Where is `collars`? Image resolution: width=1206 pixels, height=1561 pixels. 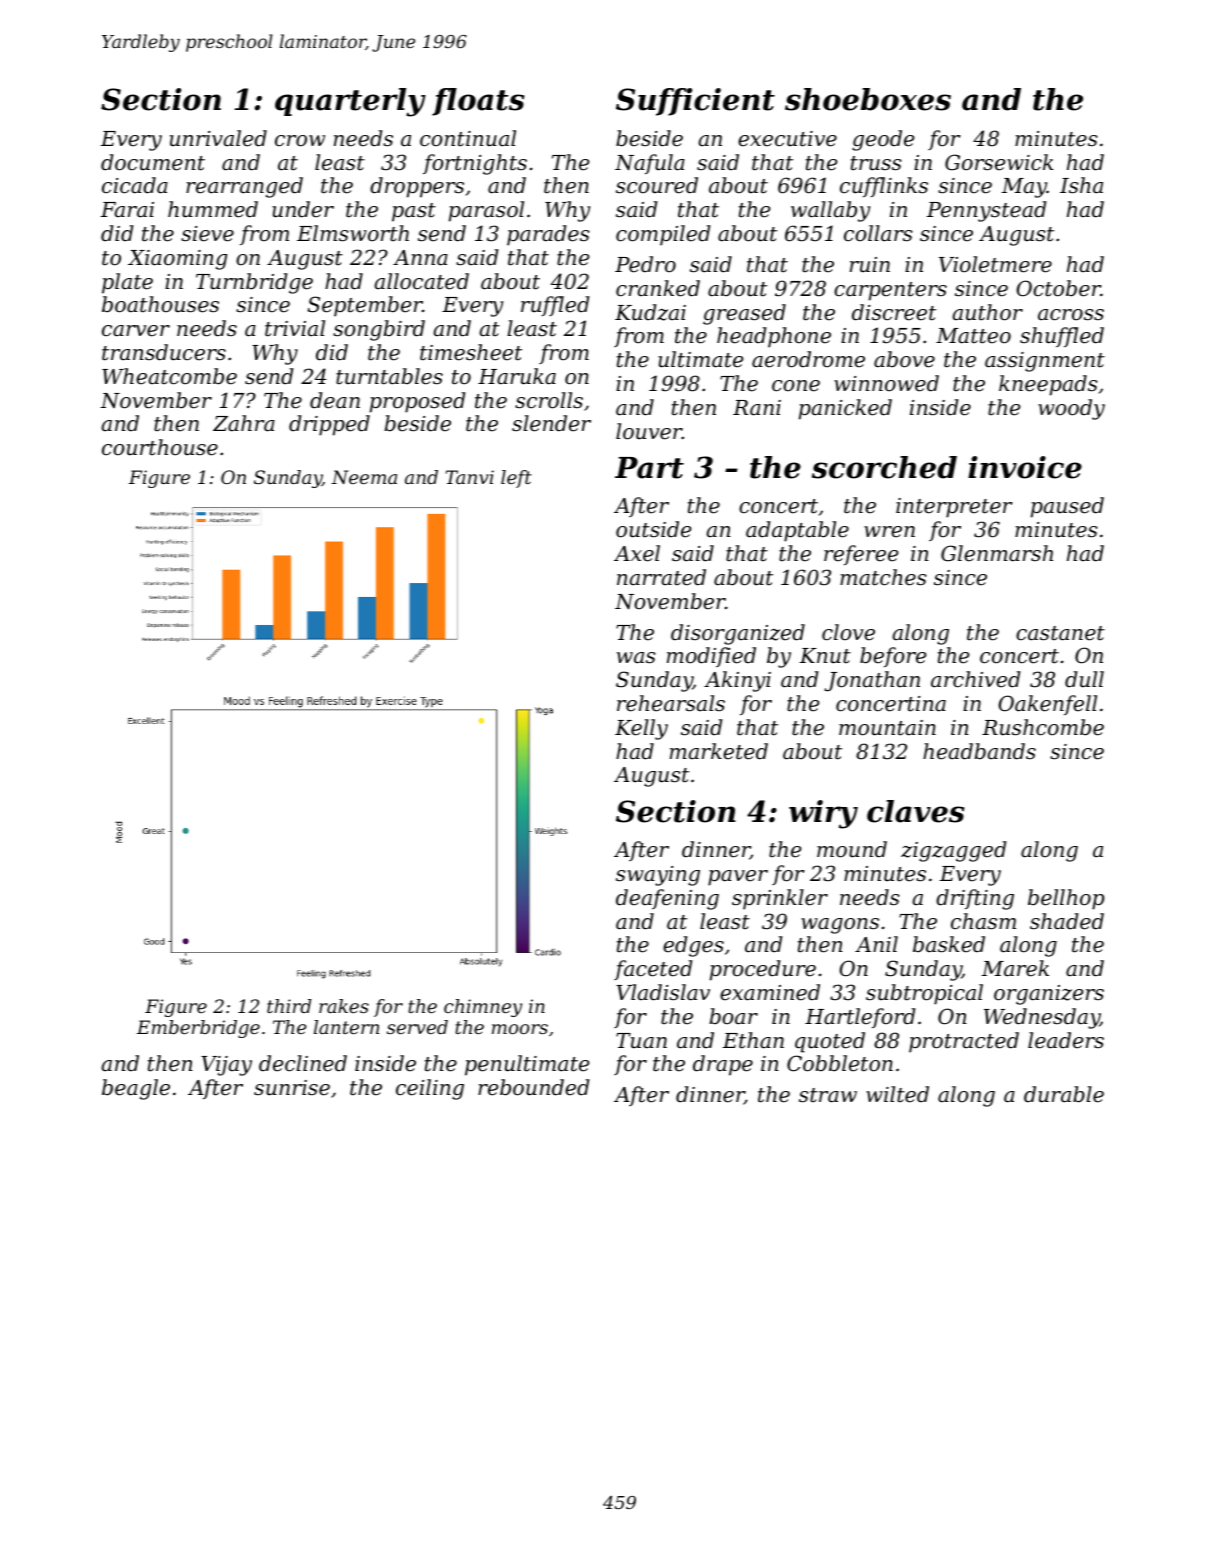 collars is located at coordinates (878, 233).
